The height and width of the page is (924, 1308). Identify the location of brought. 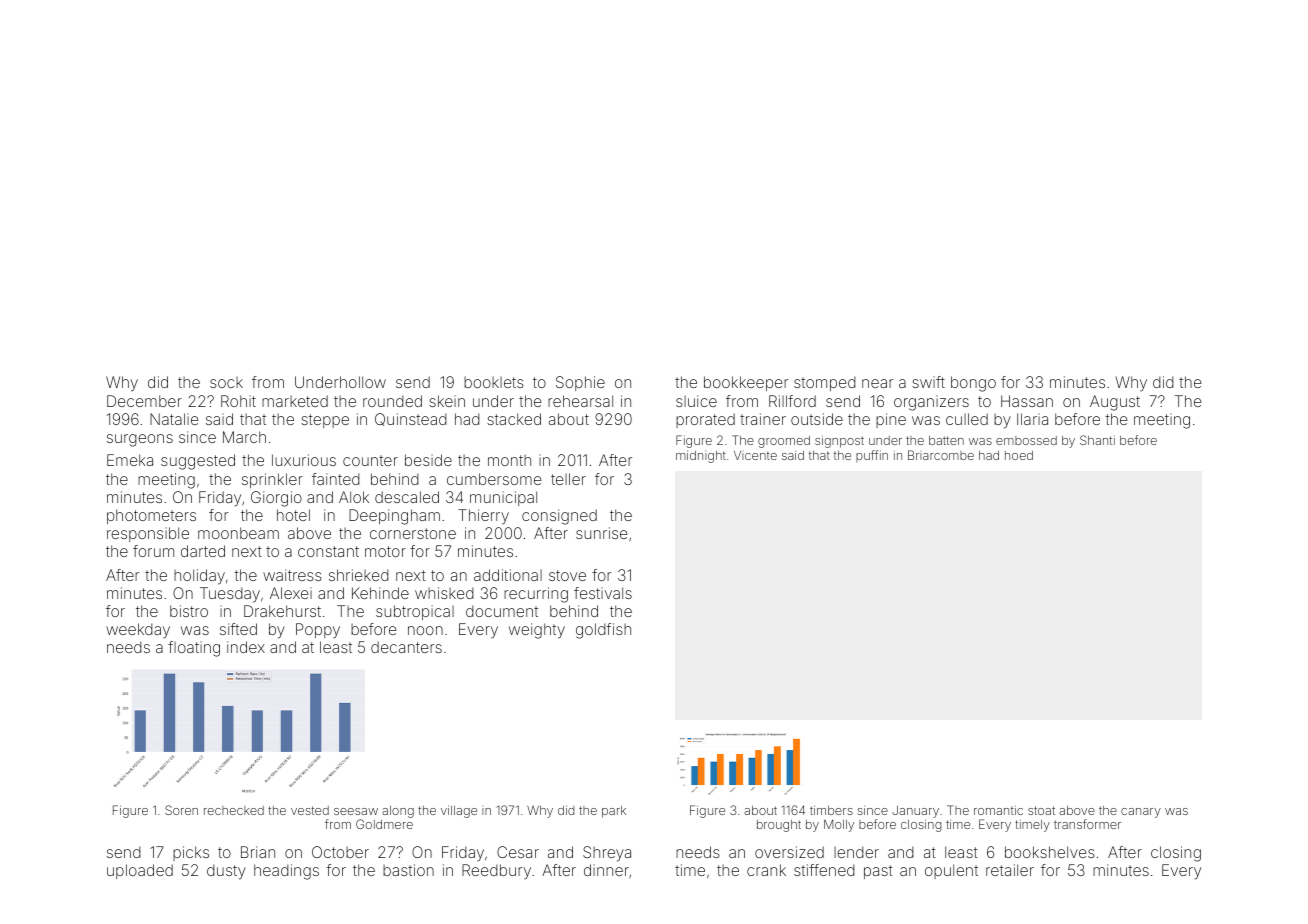
(779, 826).
